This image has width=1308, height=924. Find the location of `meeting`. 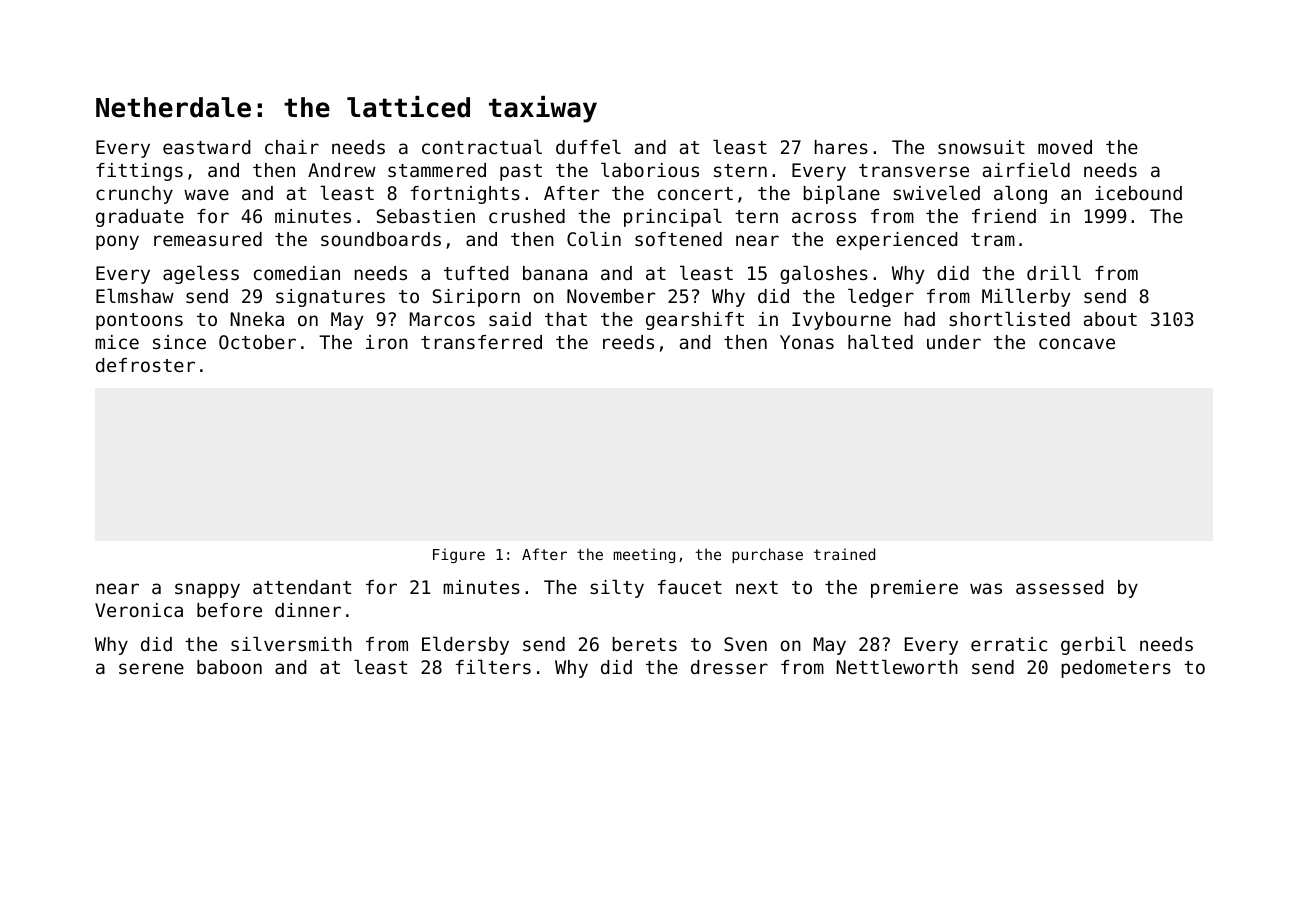

meeting is located at coordinates (644, 555).
